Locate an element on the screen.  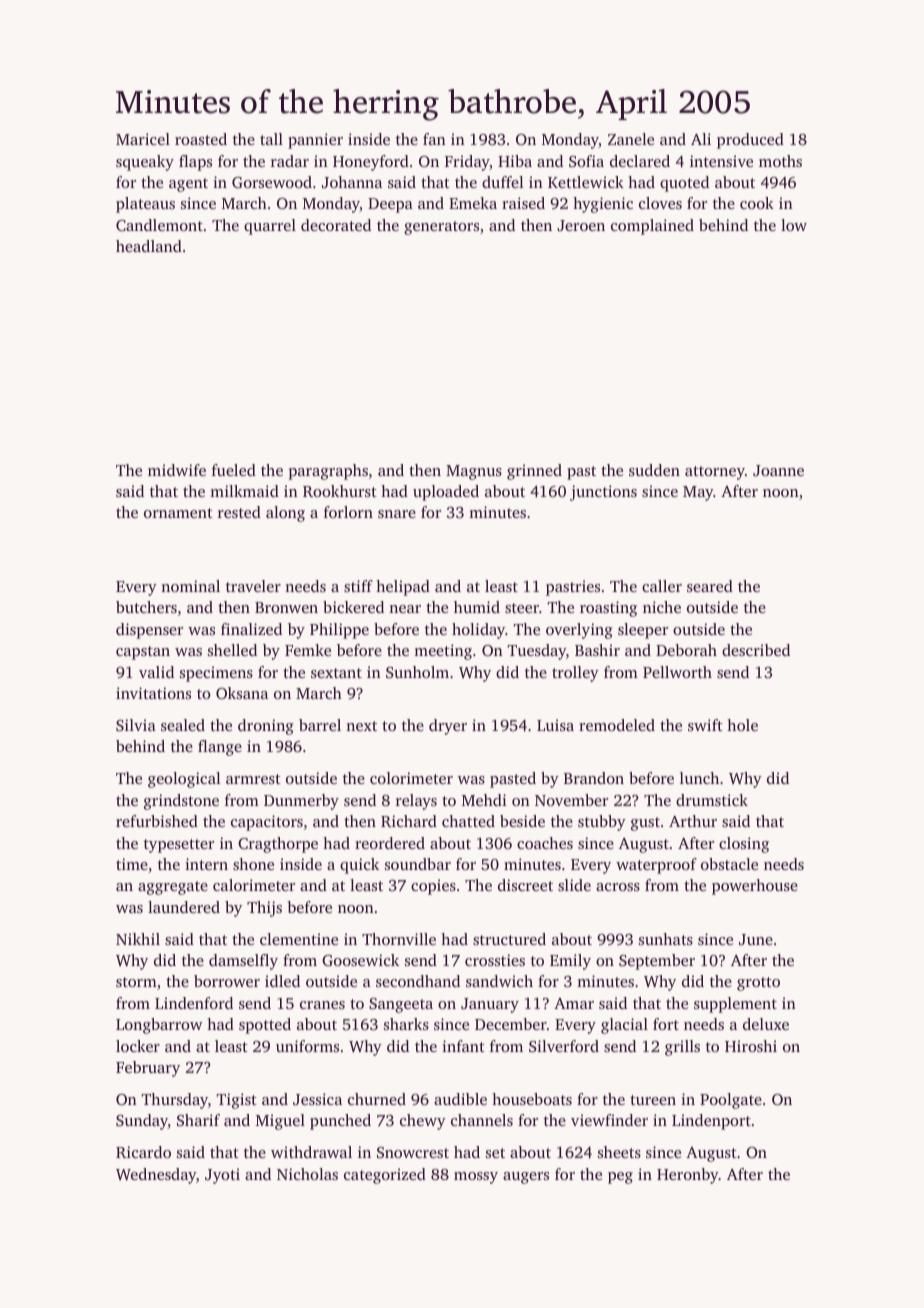
borrower is located at coordinates (227, 981).
